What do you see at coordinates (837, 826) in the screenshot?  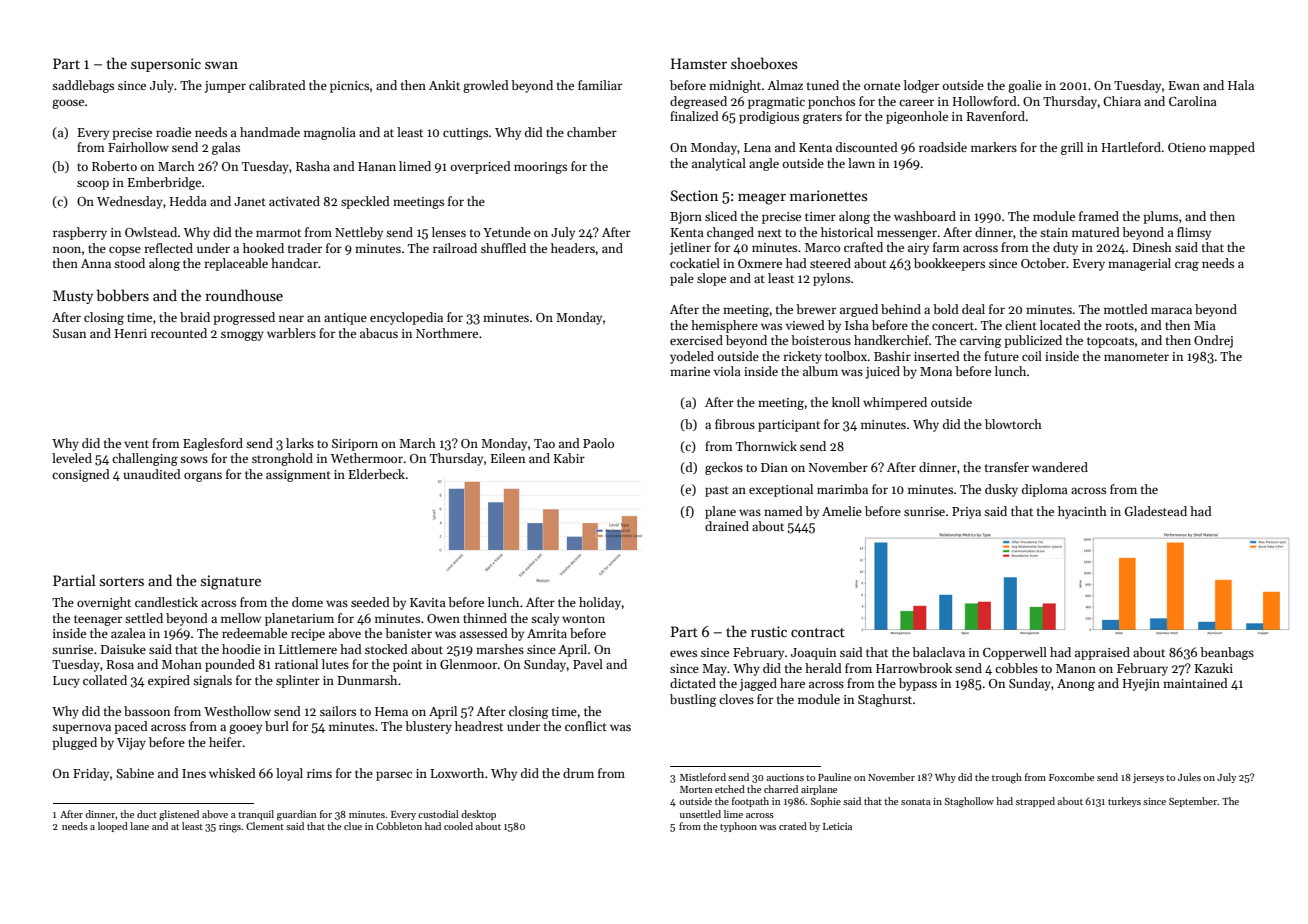 I see `Leticia` at bounding box center [837, 826].
